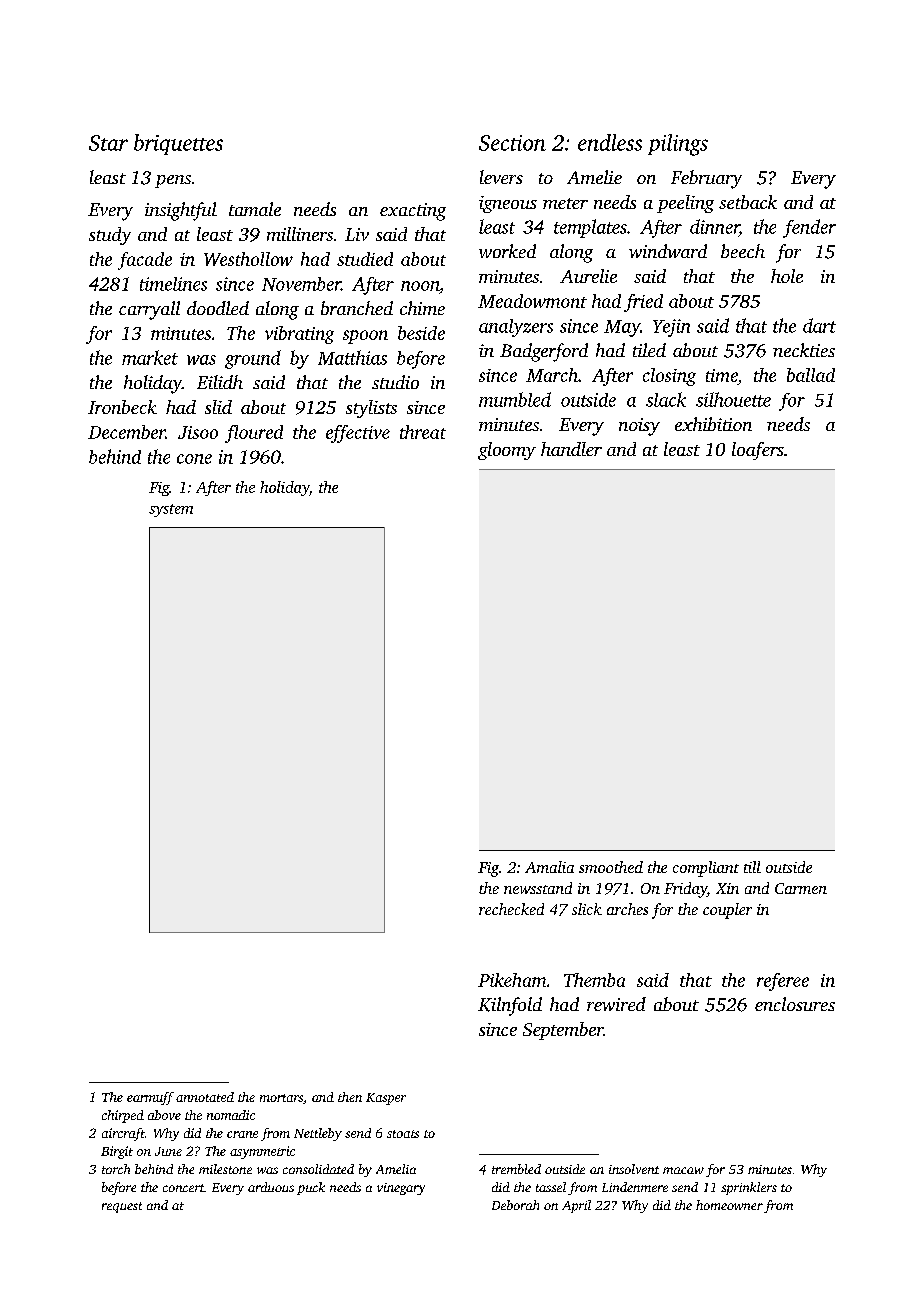 This screenshot has height=1314, width=924. What do you see at coordinates (515, 399) in the screenshot?
I see `mumbled` at bounding box center [515, 399].
